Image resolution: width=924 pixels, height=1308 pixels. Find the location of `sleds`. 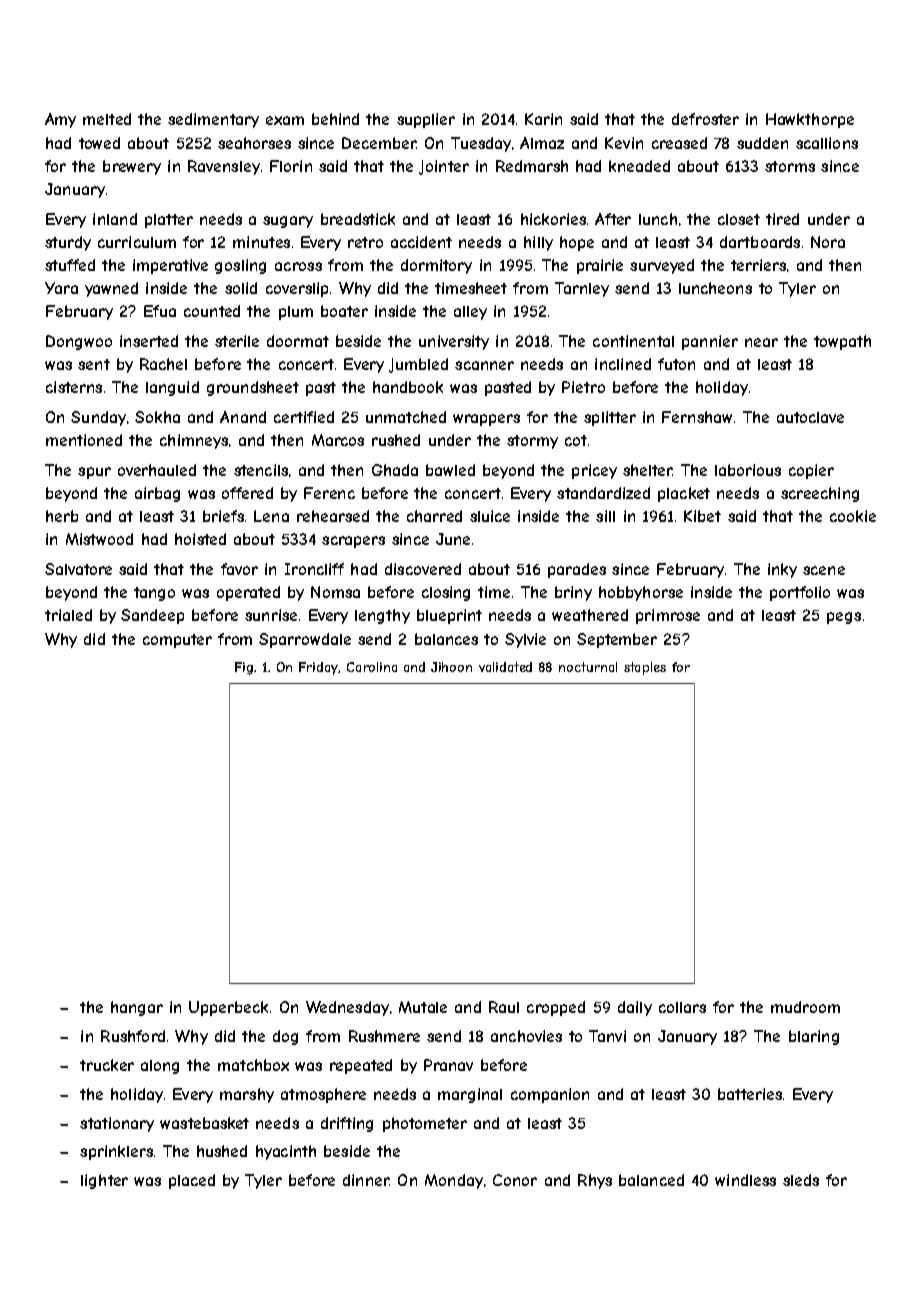

sleds is located at coordinates (801, 1180).
